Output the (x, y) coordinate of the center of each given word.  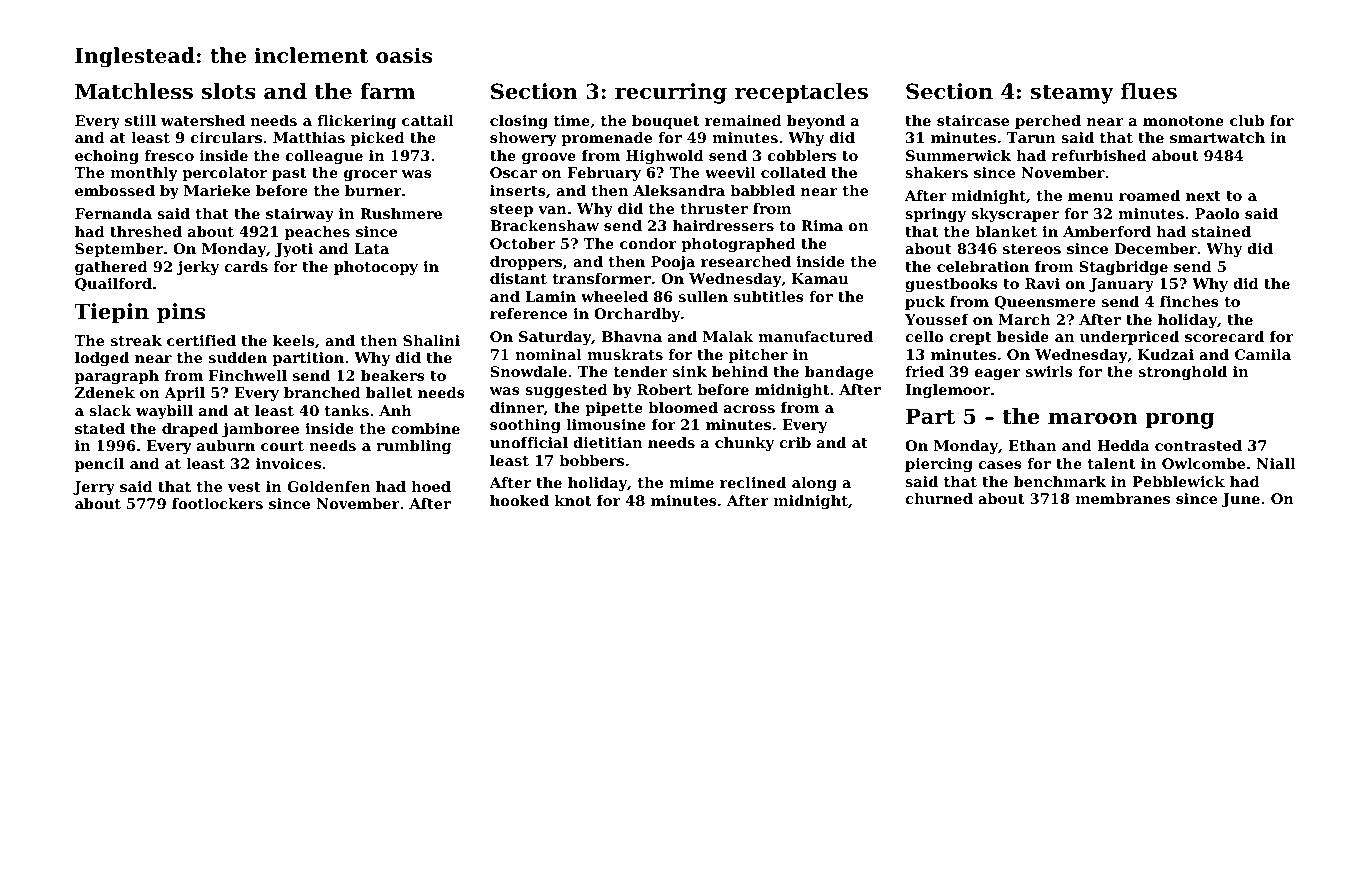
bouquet (666, 122)
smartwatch (1217, 137)
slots (229, 91)
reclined (753, 482)
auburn (226, 445)
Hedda (1123, 445)
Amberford (1107, 231)
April (184, 394)
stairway (300, 215)
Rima (822, 225)
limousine (606, 424)
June (1241, 500)
